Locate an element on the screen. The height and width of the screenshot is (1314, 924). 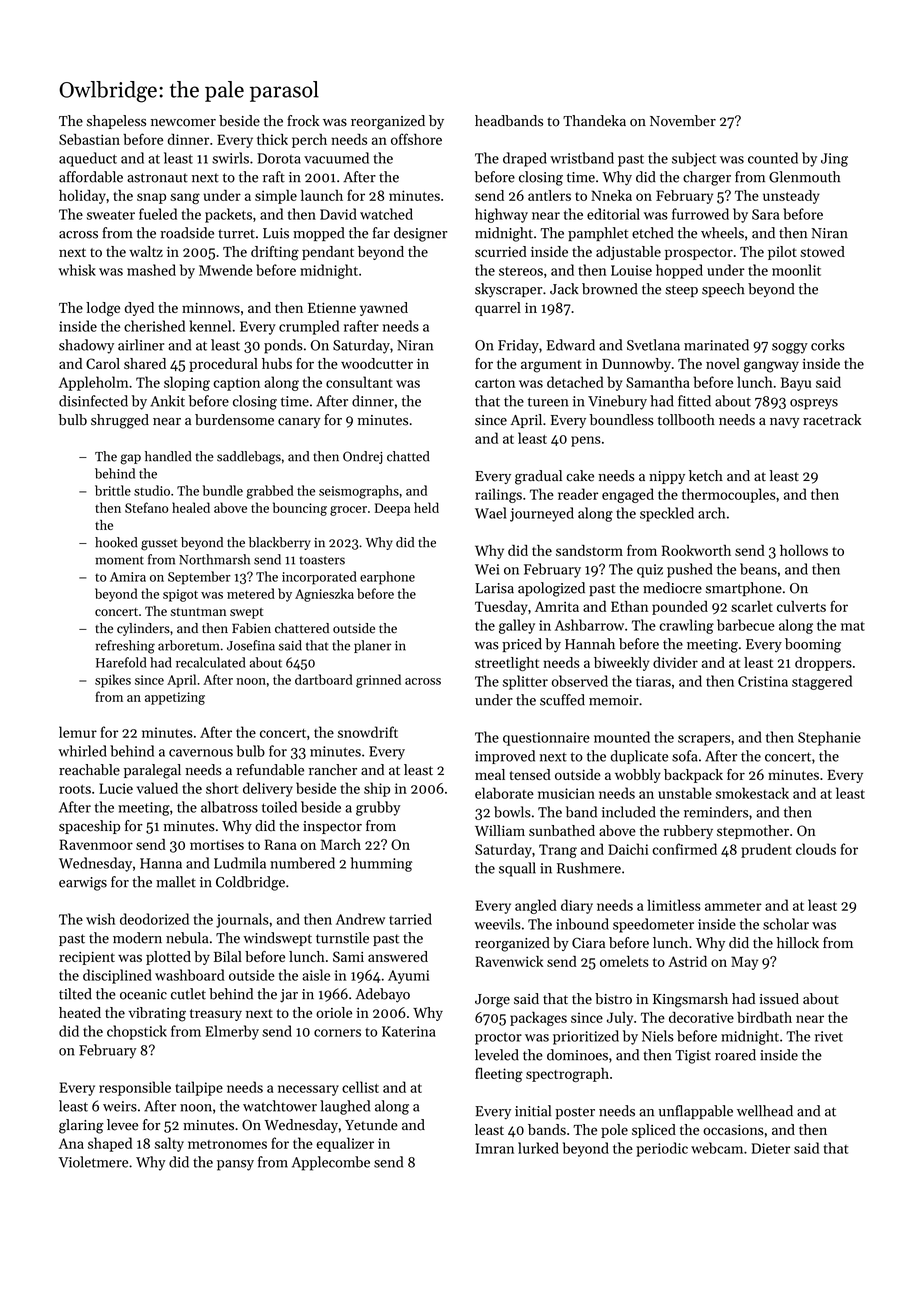
draped is located at coordinates (525, 159).
